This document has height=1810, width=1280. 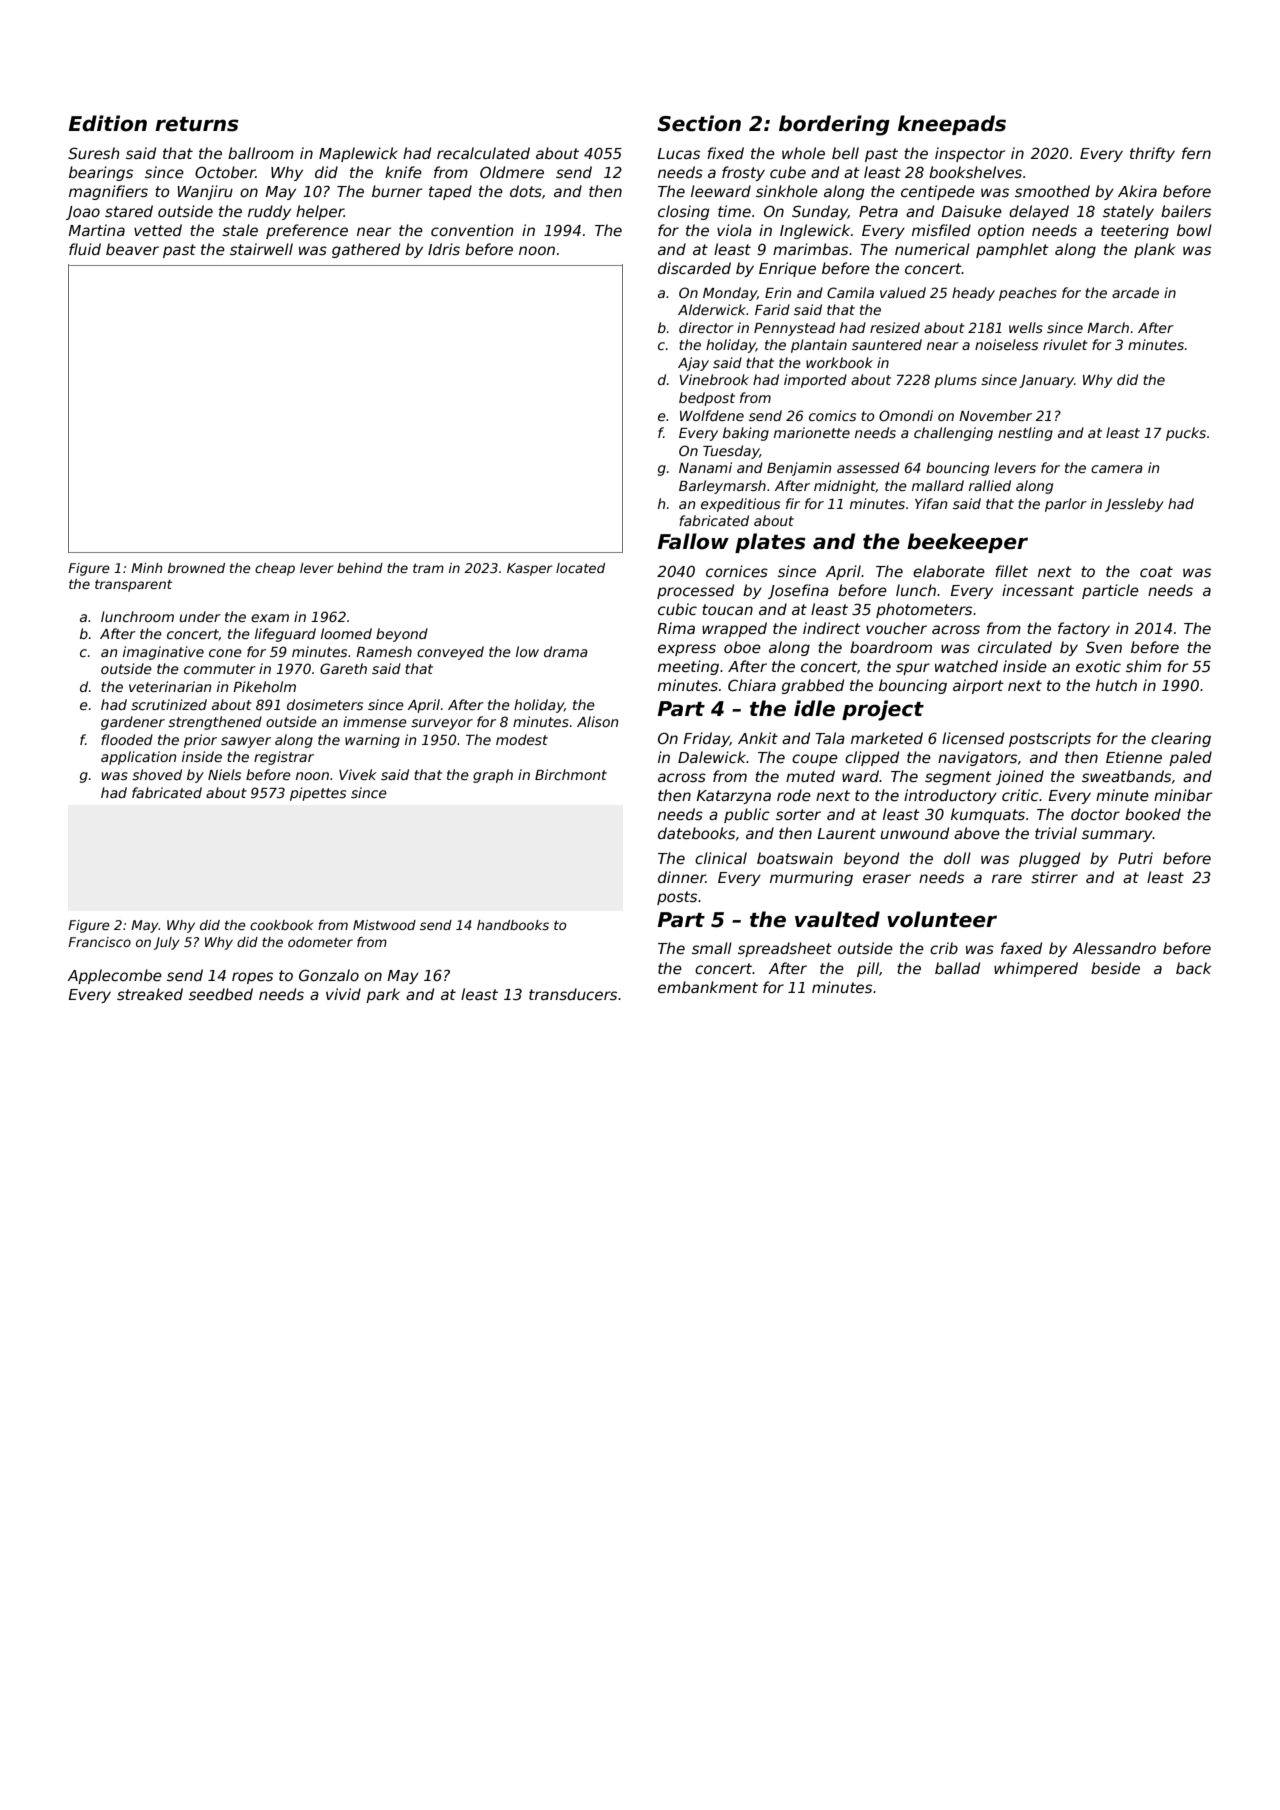 What do you see at coordinates (133, 585) in the document?
I see `transparent` at bounding box center [133, 585].
